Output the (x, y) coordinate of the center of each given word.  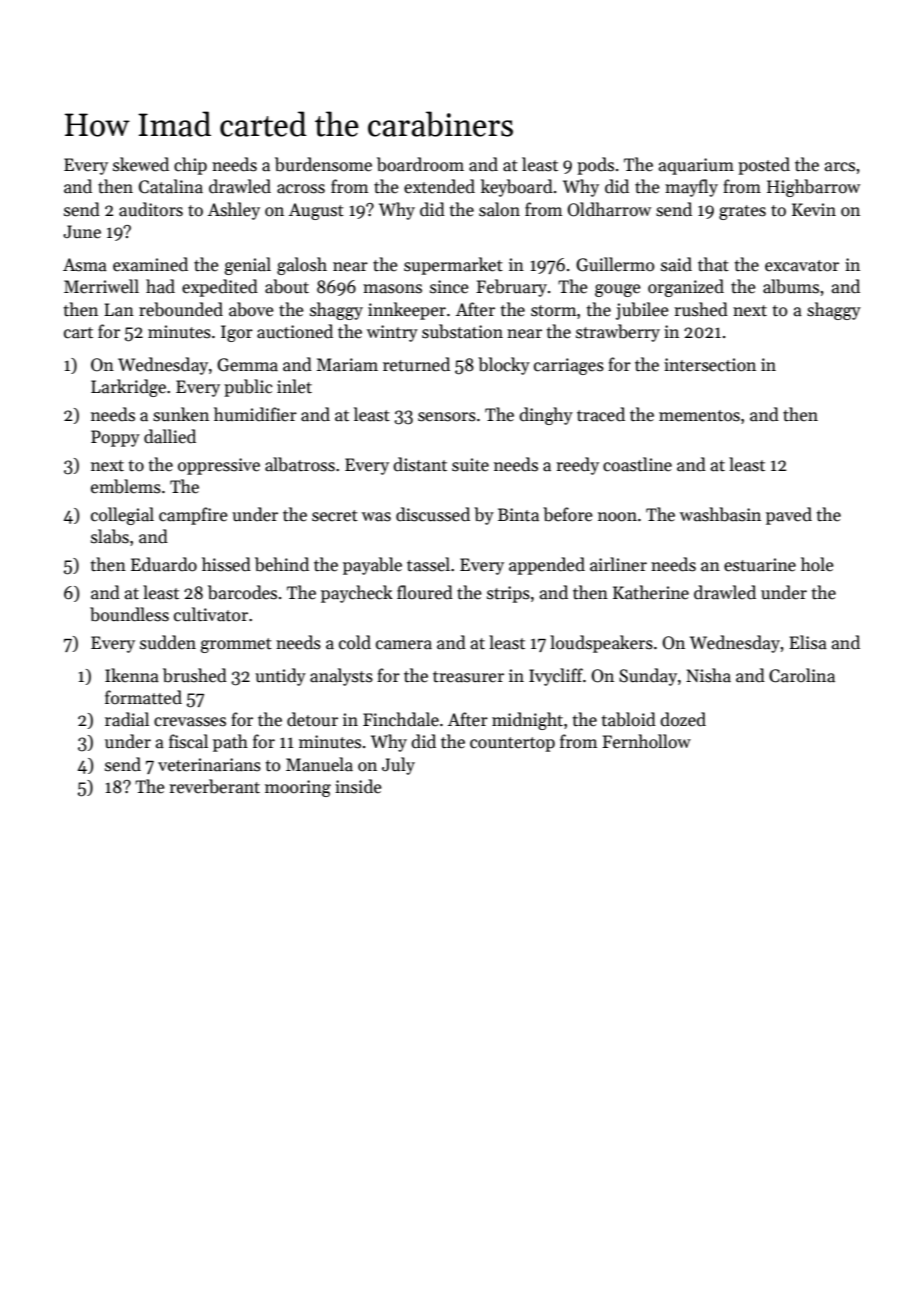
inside (358, 786)
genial (247, 266)
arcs (840, 167)
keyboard (517, 188)
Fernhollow (646, 741)
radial (127, 719)
